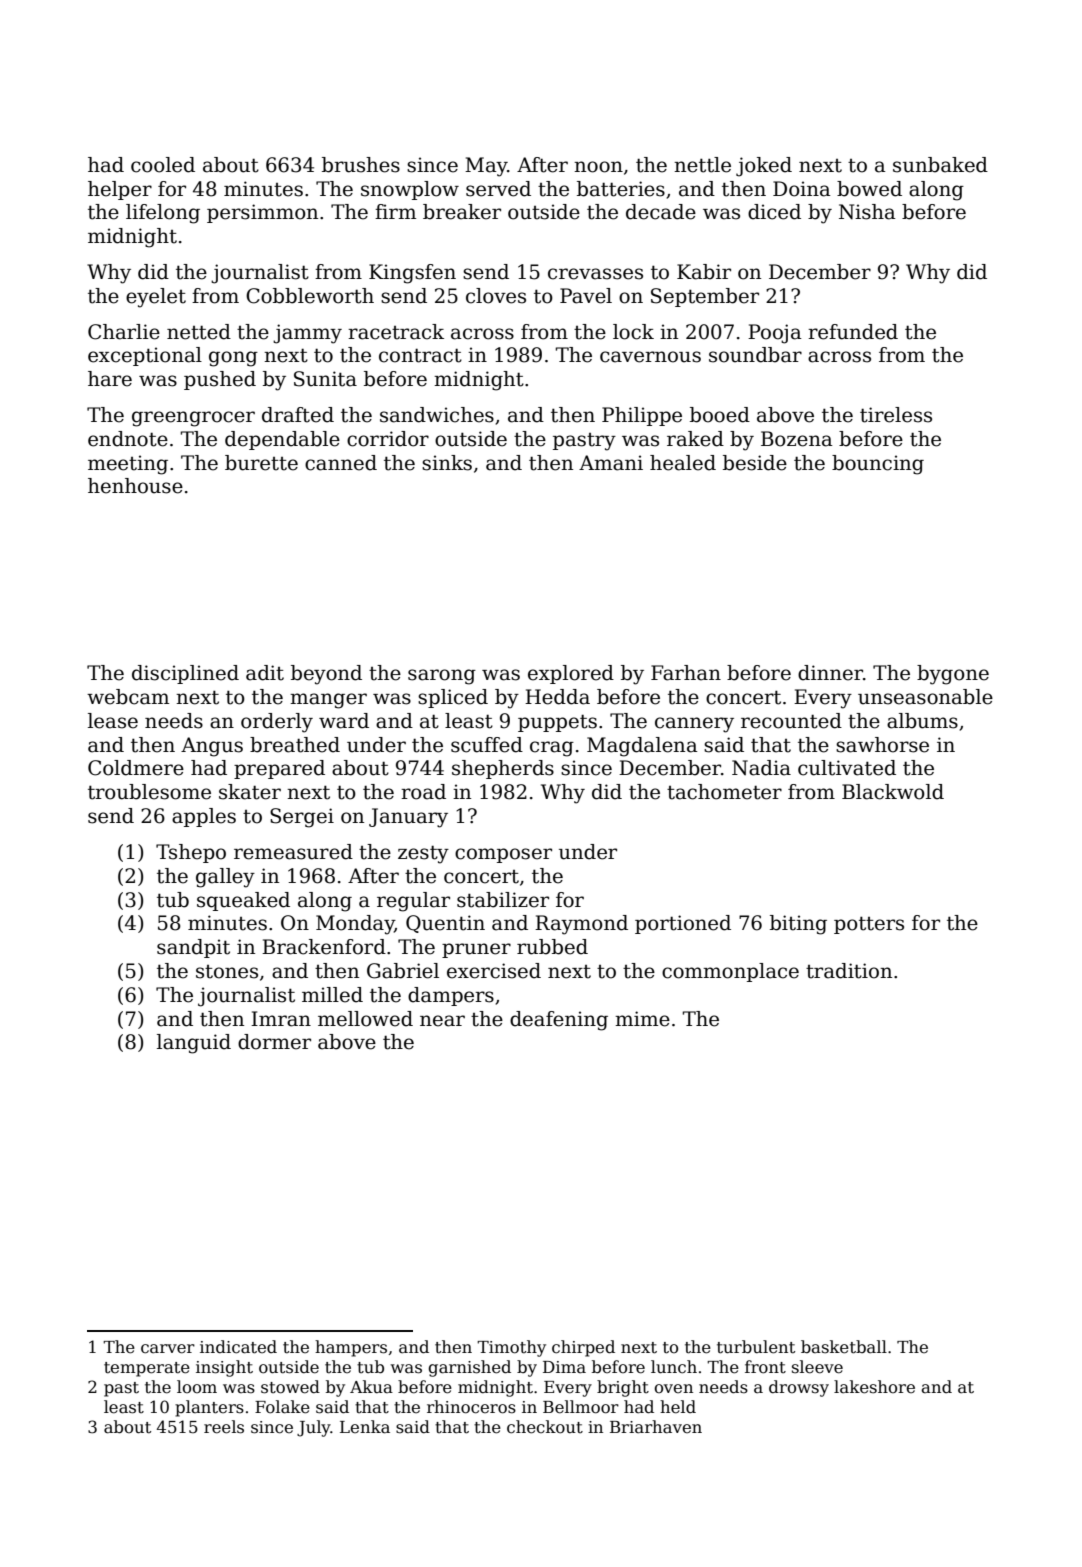 The height and width of the screenshot is (1567, 1082). Describe the element at coordinates (511, 1348) in the screenshot. I see `Timothy` at that location.
